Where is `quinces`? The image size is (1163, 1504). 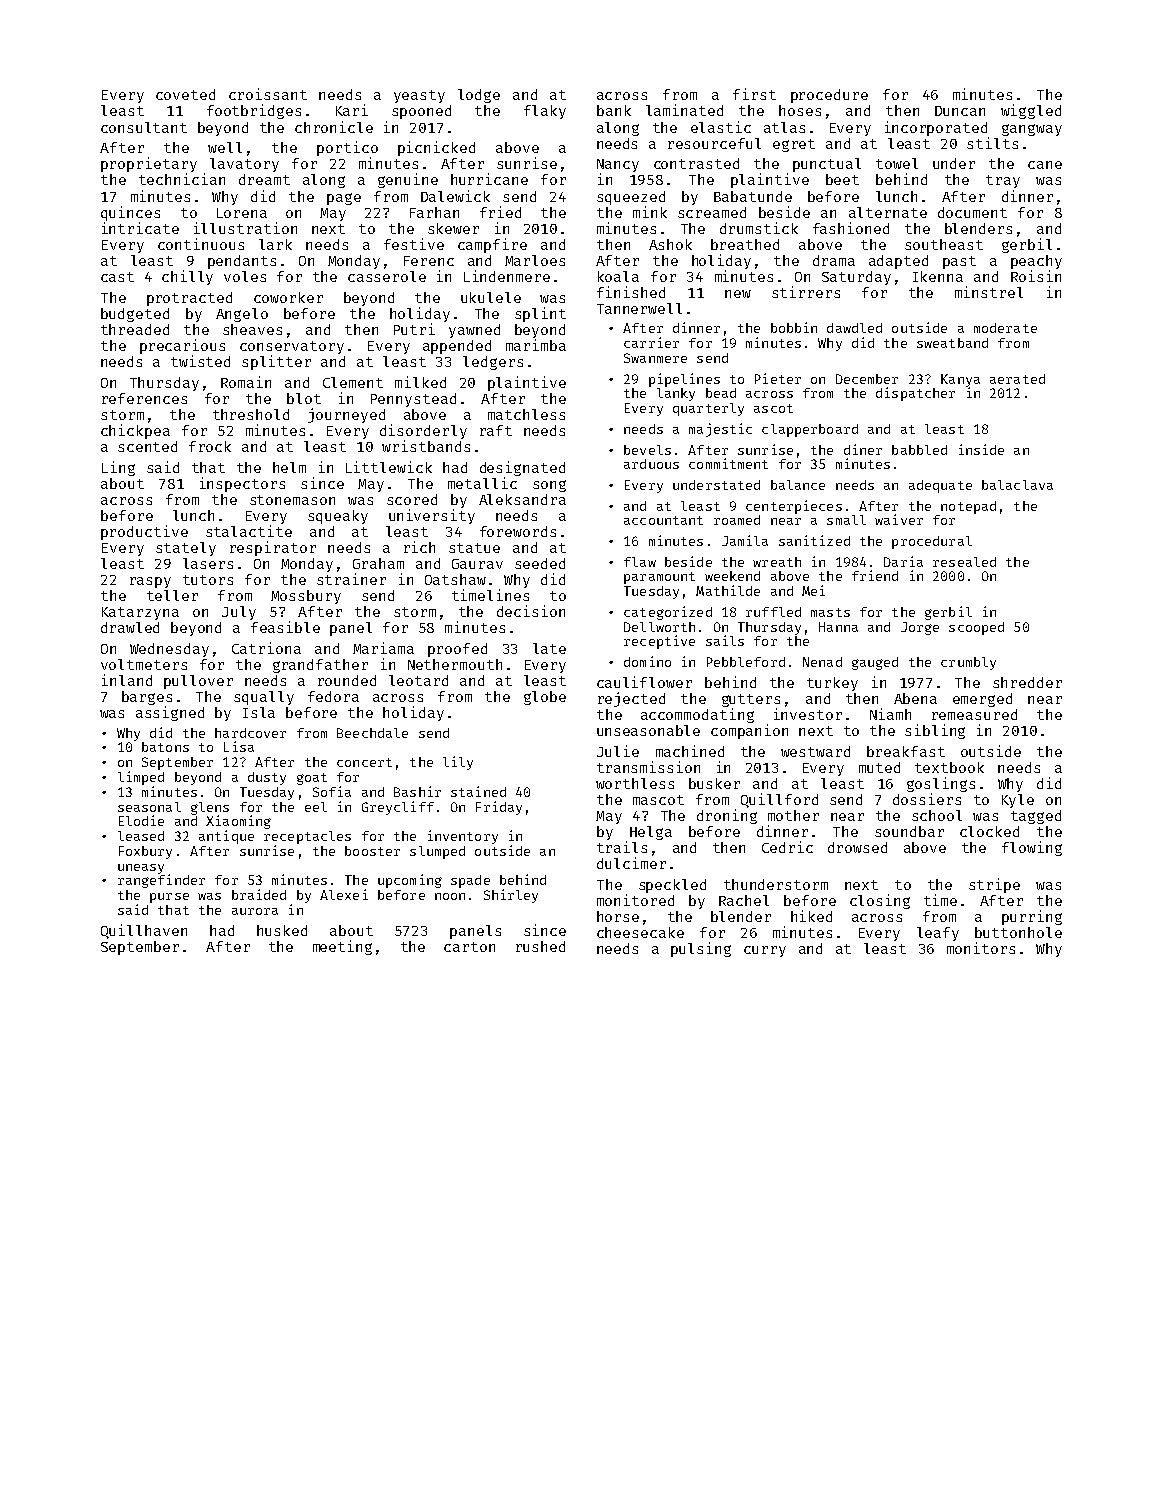
quinces is located at coordinates (130, 213).
